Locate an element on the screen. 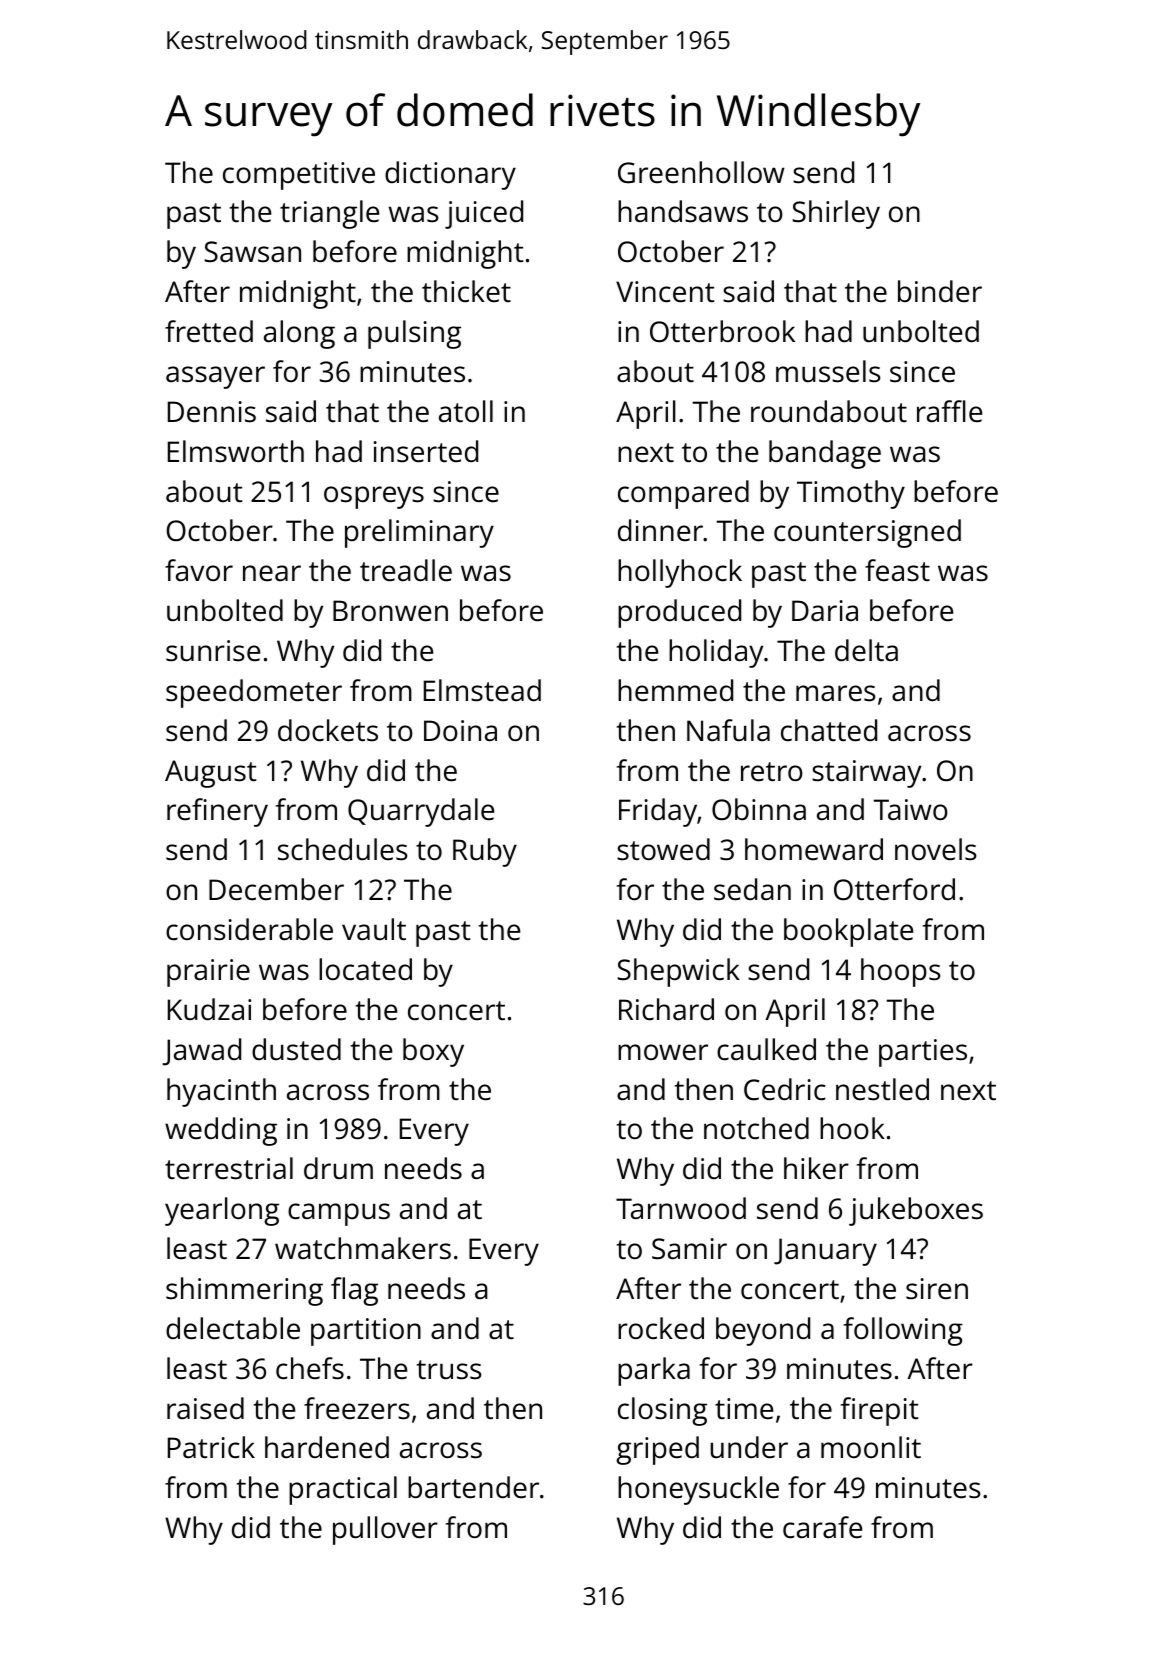 The height and width of the screenshot is (1654, 1165). Shirley is located at coordinates (836, 214).
